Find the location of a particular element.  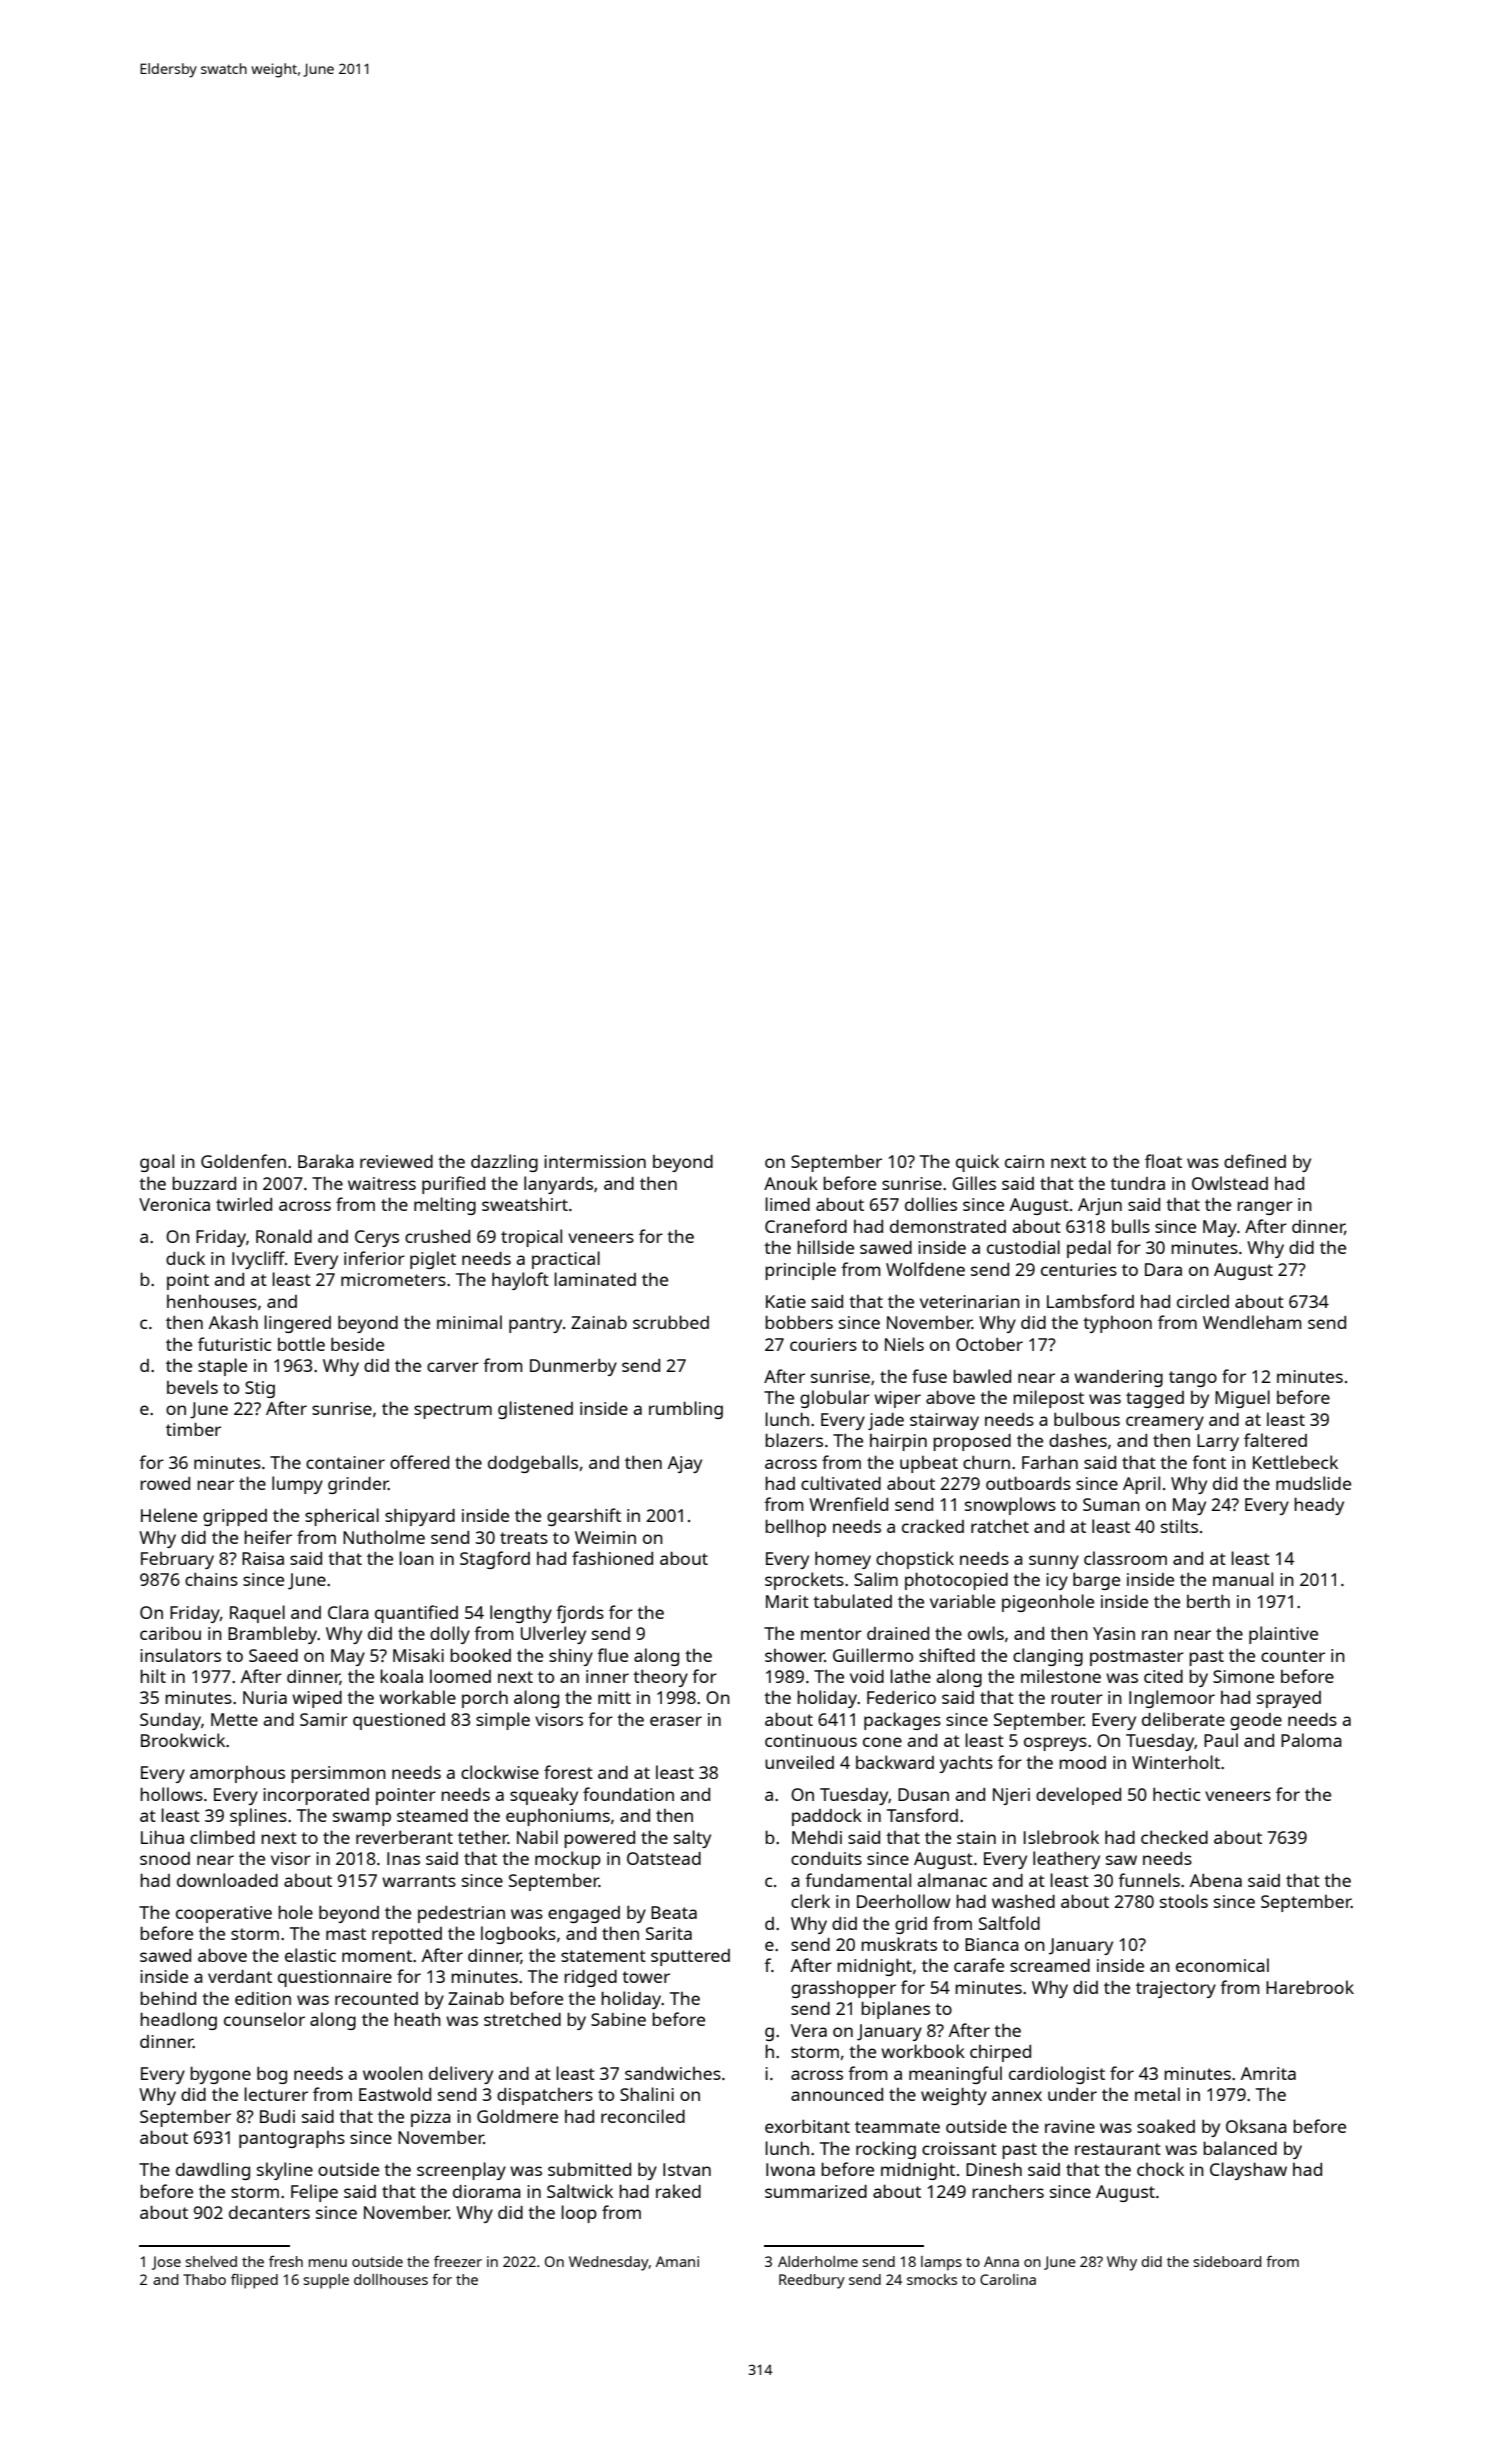

defined is located at coordinates (1255, 1161).
